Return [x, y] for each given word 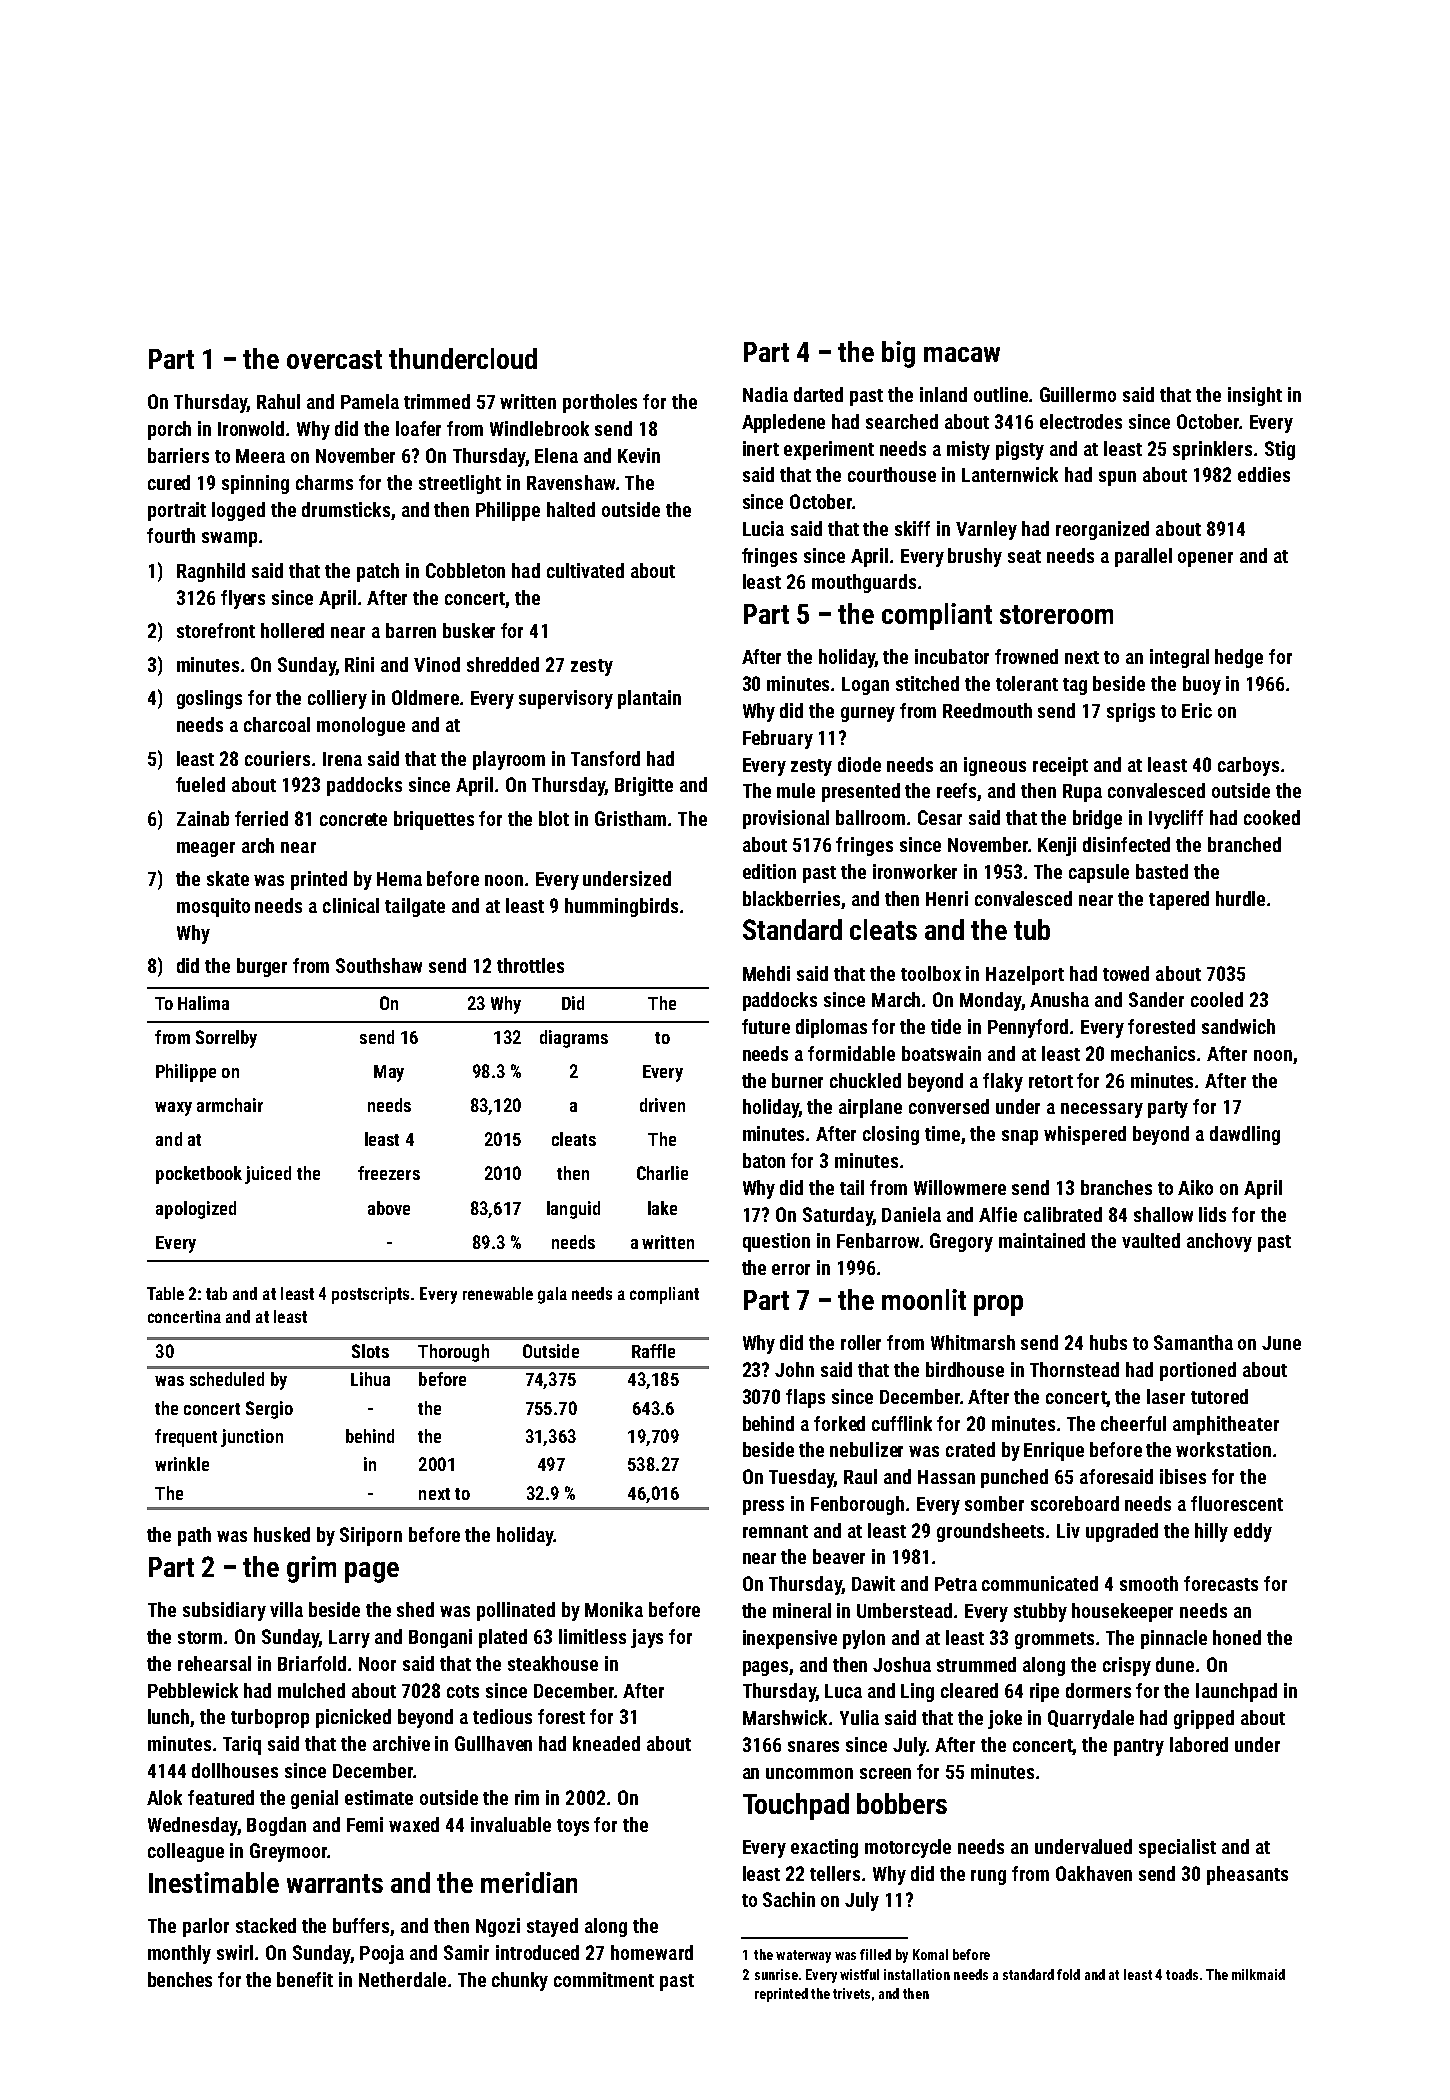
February [778, 739]
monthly [179, 1954]
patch [378, 572]
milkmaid [1258, 1974]
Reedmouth [987, 710]
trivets [851, 1993]
